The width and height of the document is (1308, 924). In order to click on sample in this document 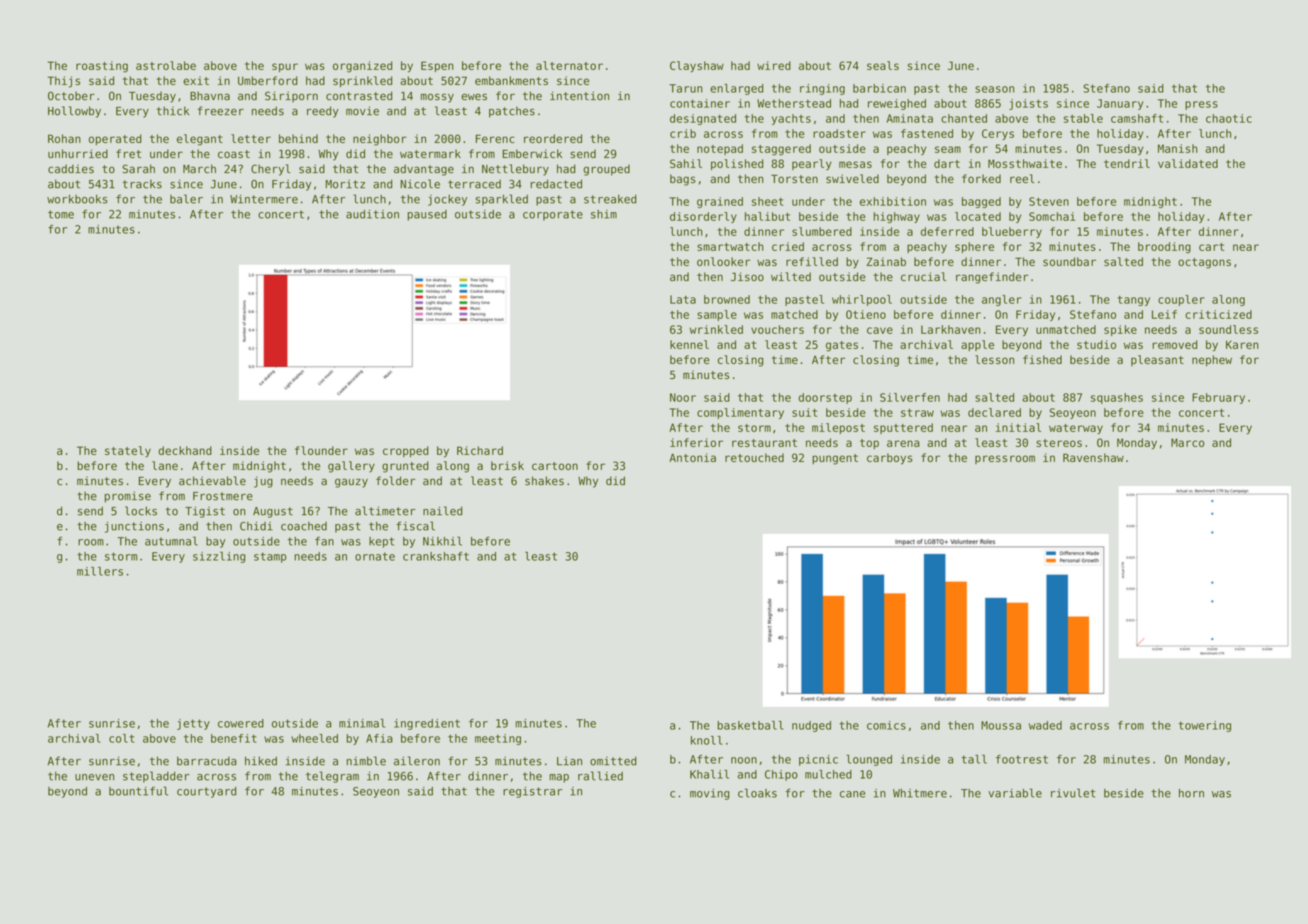, I will do `click(717, 315)`.
